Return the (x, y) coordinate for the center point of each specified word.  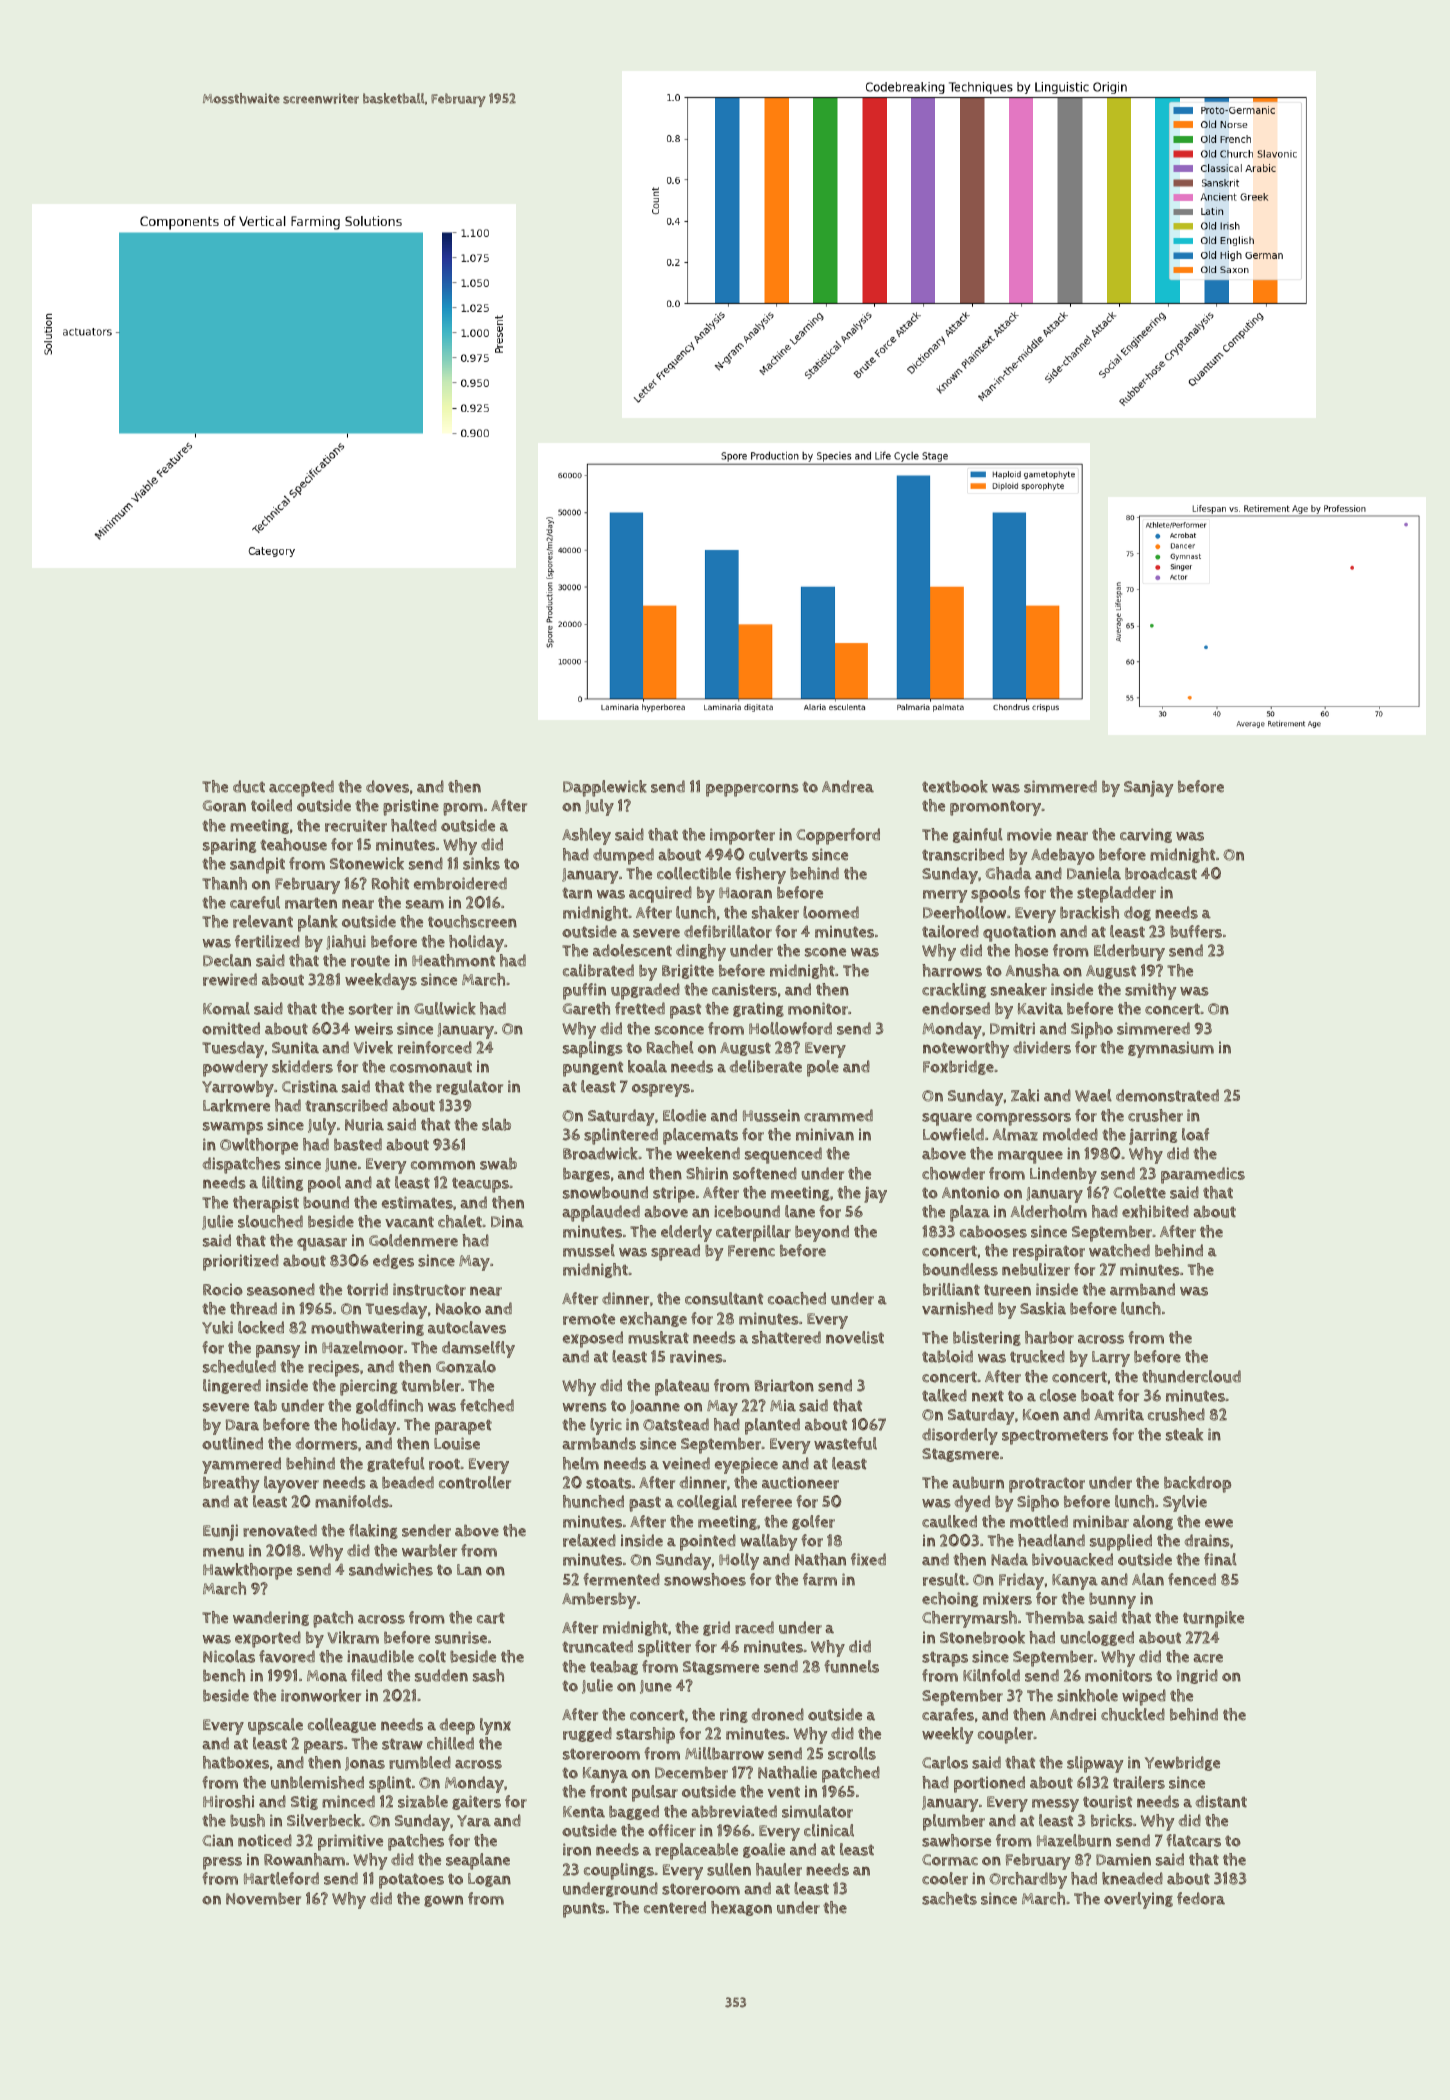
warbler (429, 1550)
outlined (232, 1443)
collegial (707, 1502)
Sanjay (1148, 789)
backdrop (1197, 1484)
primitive (350, 1842)
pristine (411, 807)
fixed (868, 1559)
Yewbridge (1182, 1763)
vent (784, 1792)
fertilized (267, 941)
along (1153, 1522)
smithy (1150, 991)
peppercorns (752, 790)
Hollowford (790, 1028)
